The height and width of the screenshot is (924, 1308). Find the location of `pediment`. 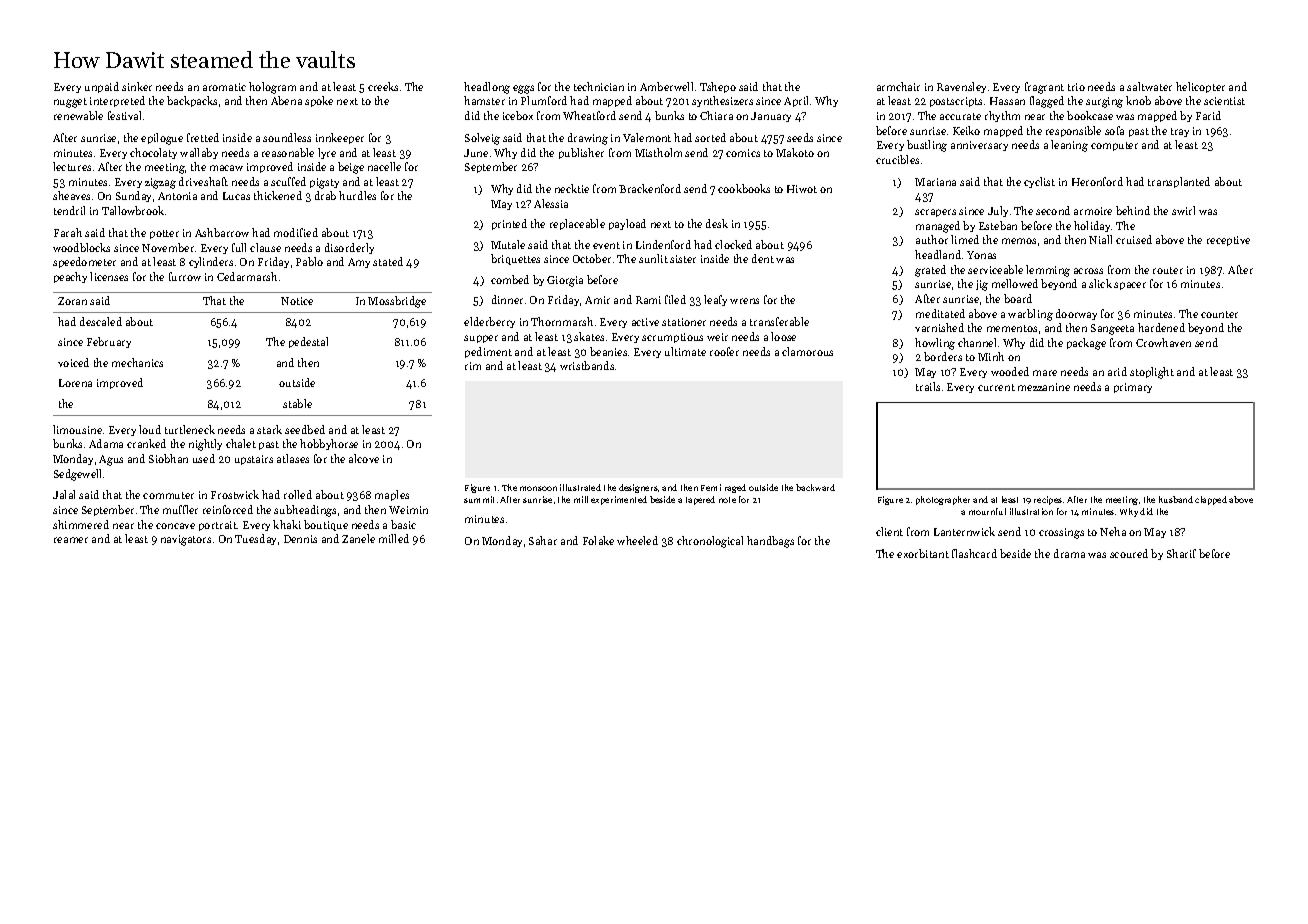

pediment is located at coordinates (488, 352).
